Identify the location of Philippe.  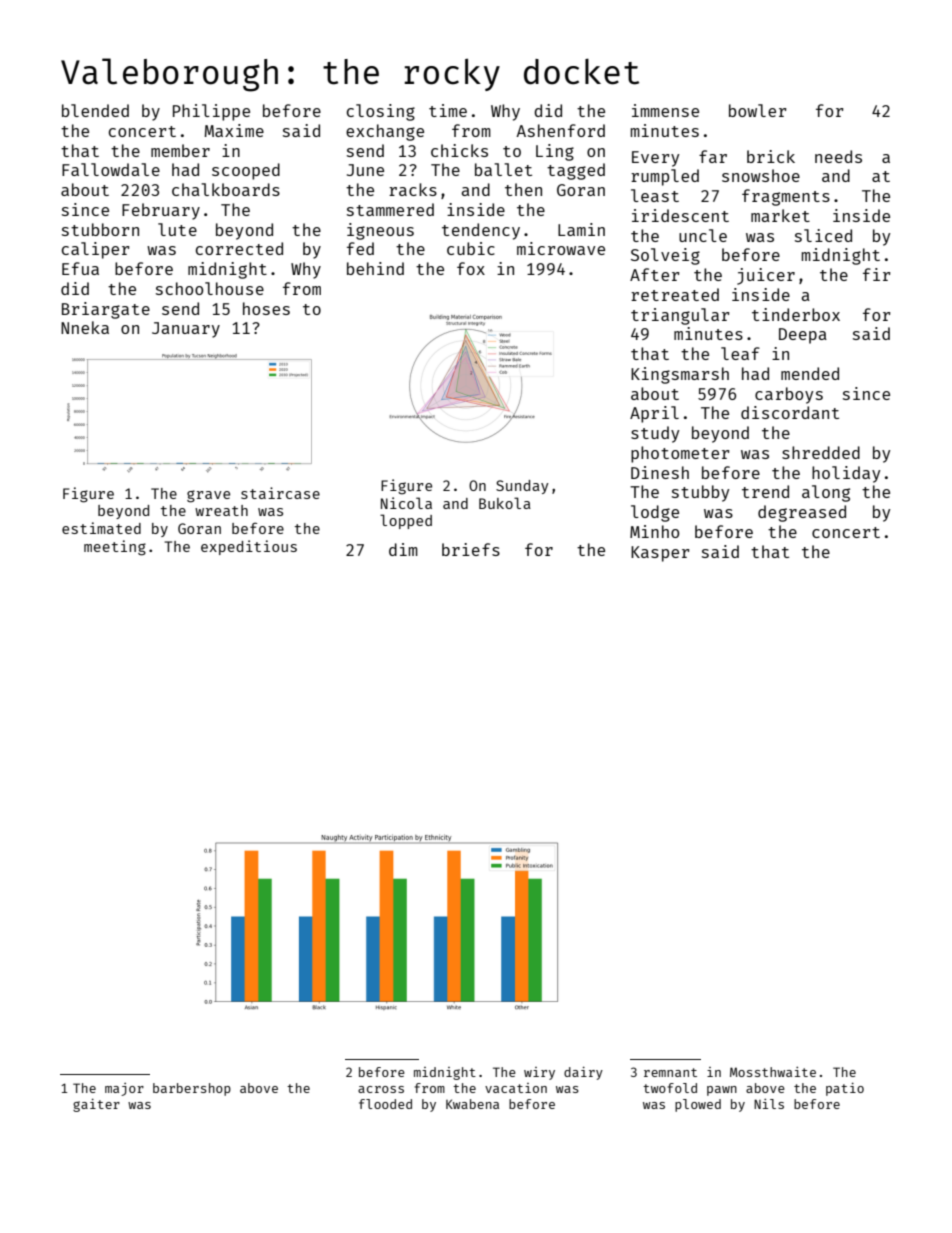
(211, 112).
